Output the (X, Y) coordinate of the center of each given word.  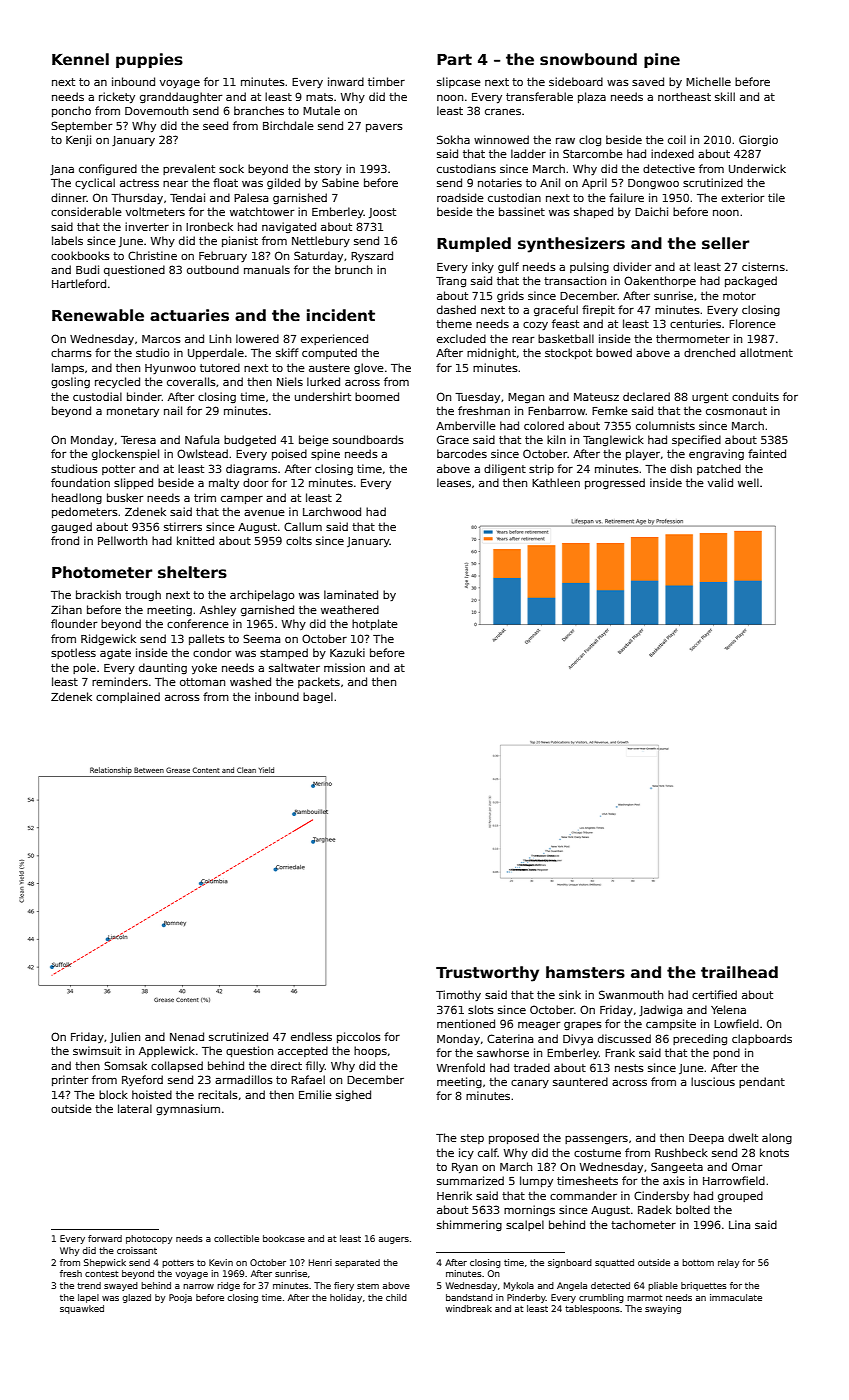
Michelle (708, 81)
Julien (125, 1037)
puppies (149, 60)
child (396, 1297)
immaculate (736, 1297)
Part (454, 59)
